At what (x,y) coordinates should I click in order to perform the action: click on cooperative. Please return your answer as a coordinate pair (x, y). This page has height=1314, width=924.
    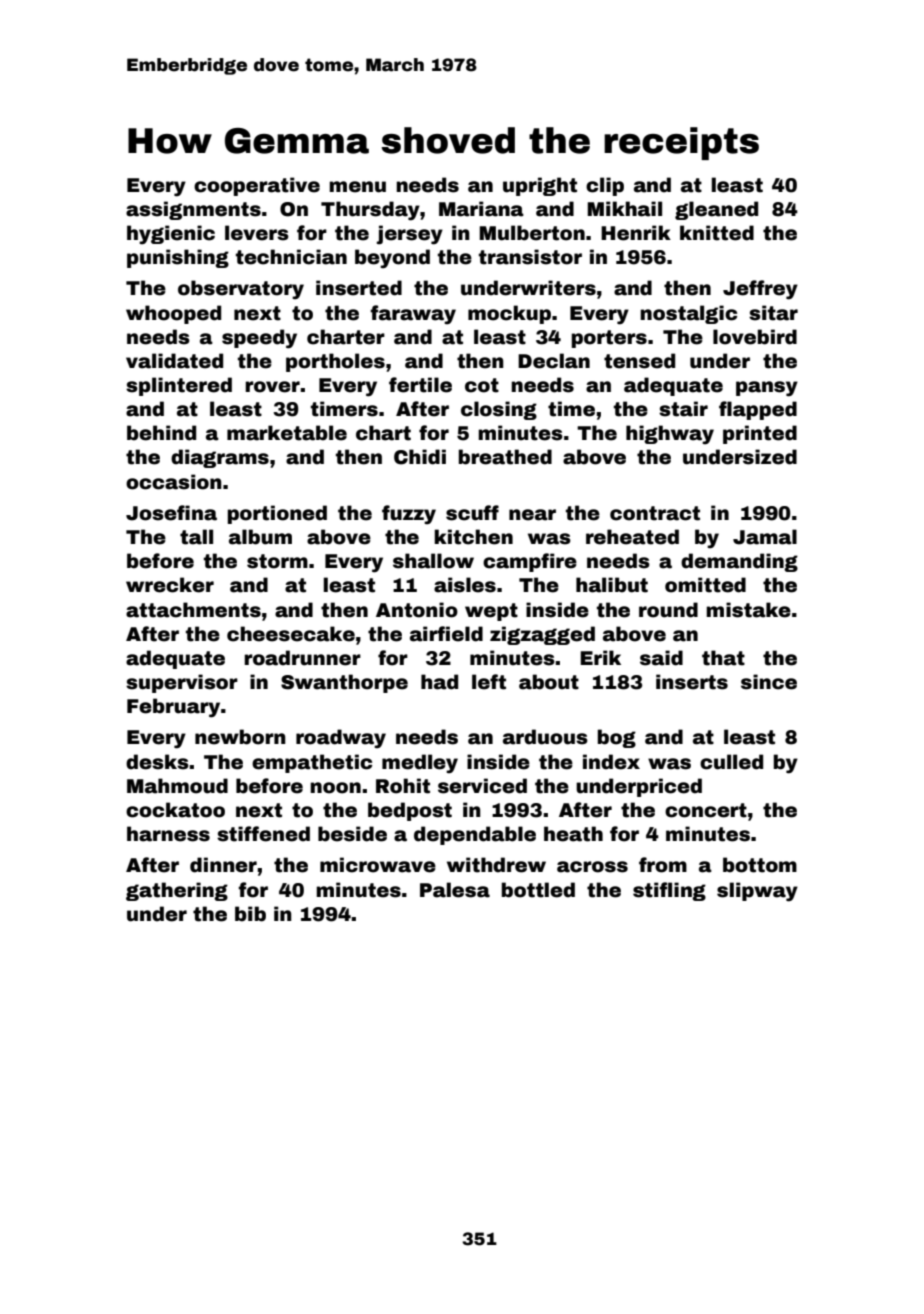
    Looking at the image, I should click on (257, 186).
